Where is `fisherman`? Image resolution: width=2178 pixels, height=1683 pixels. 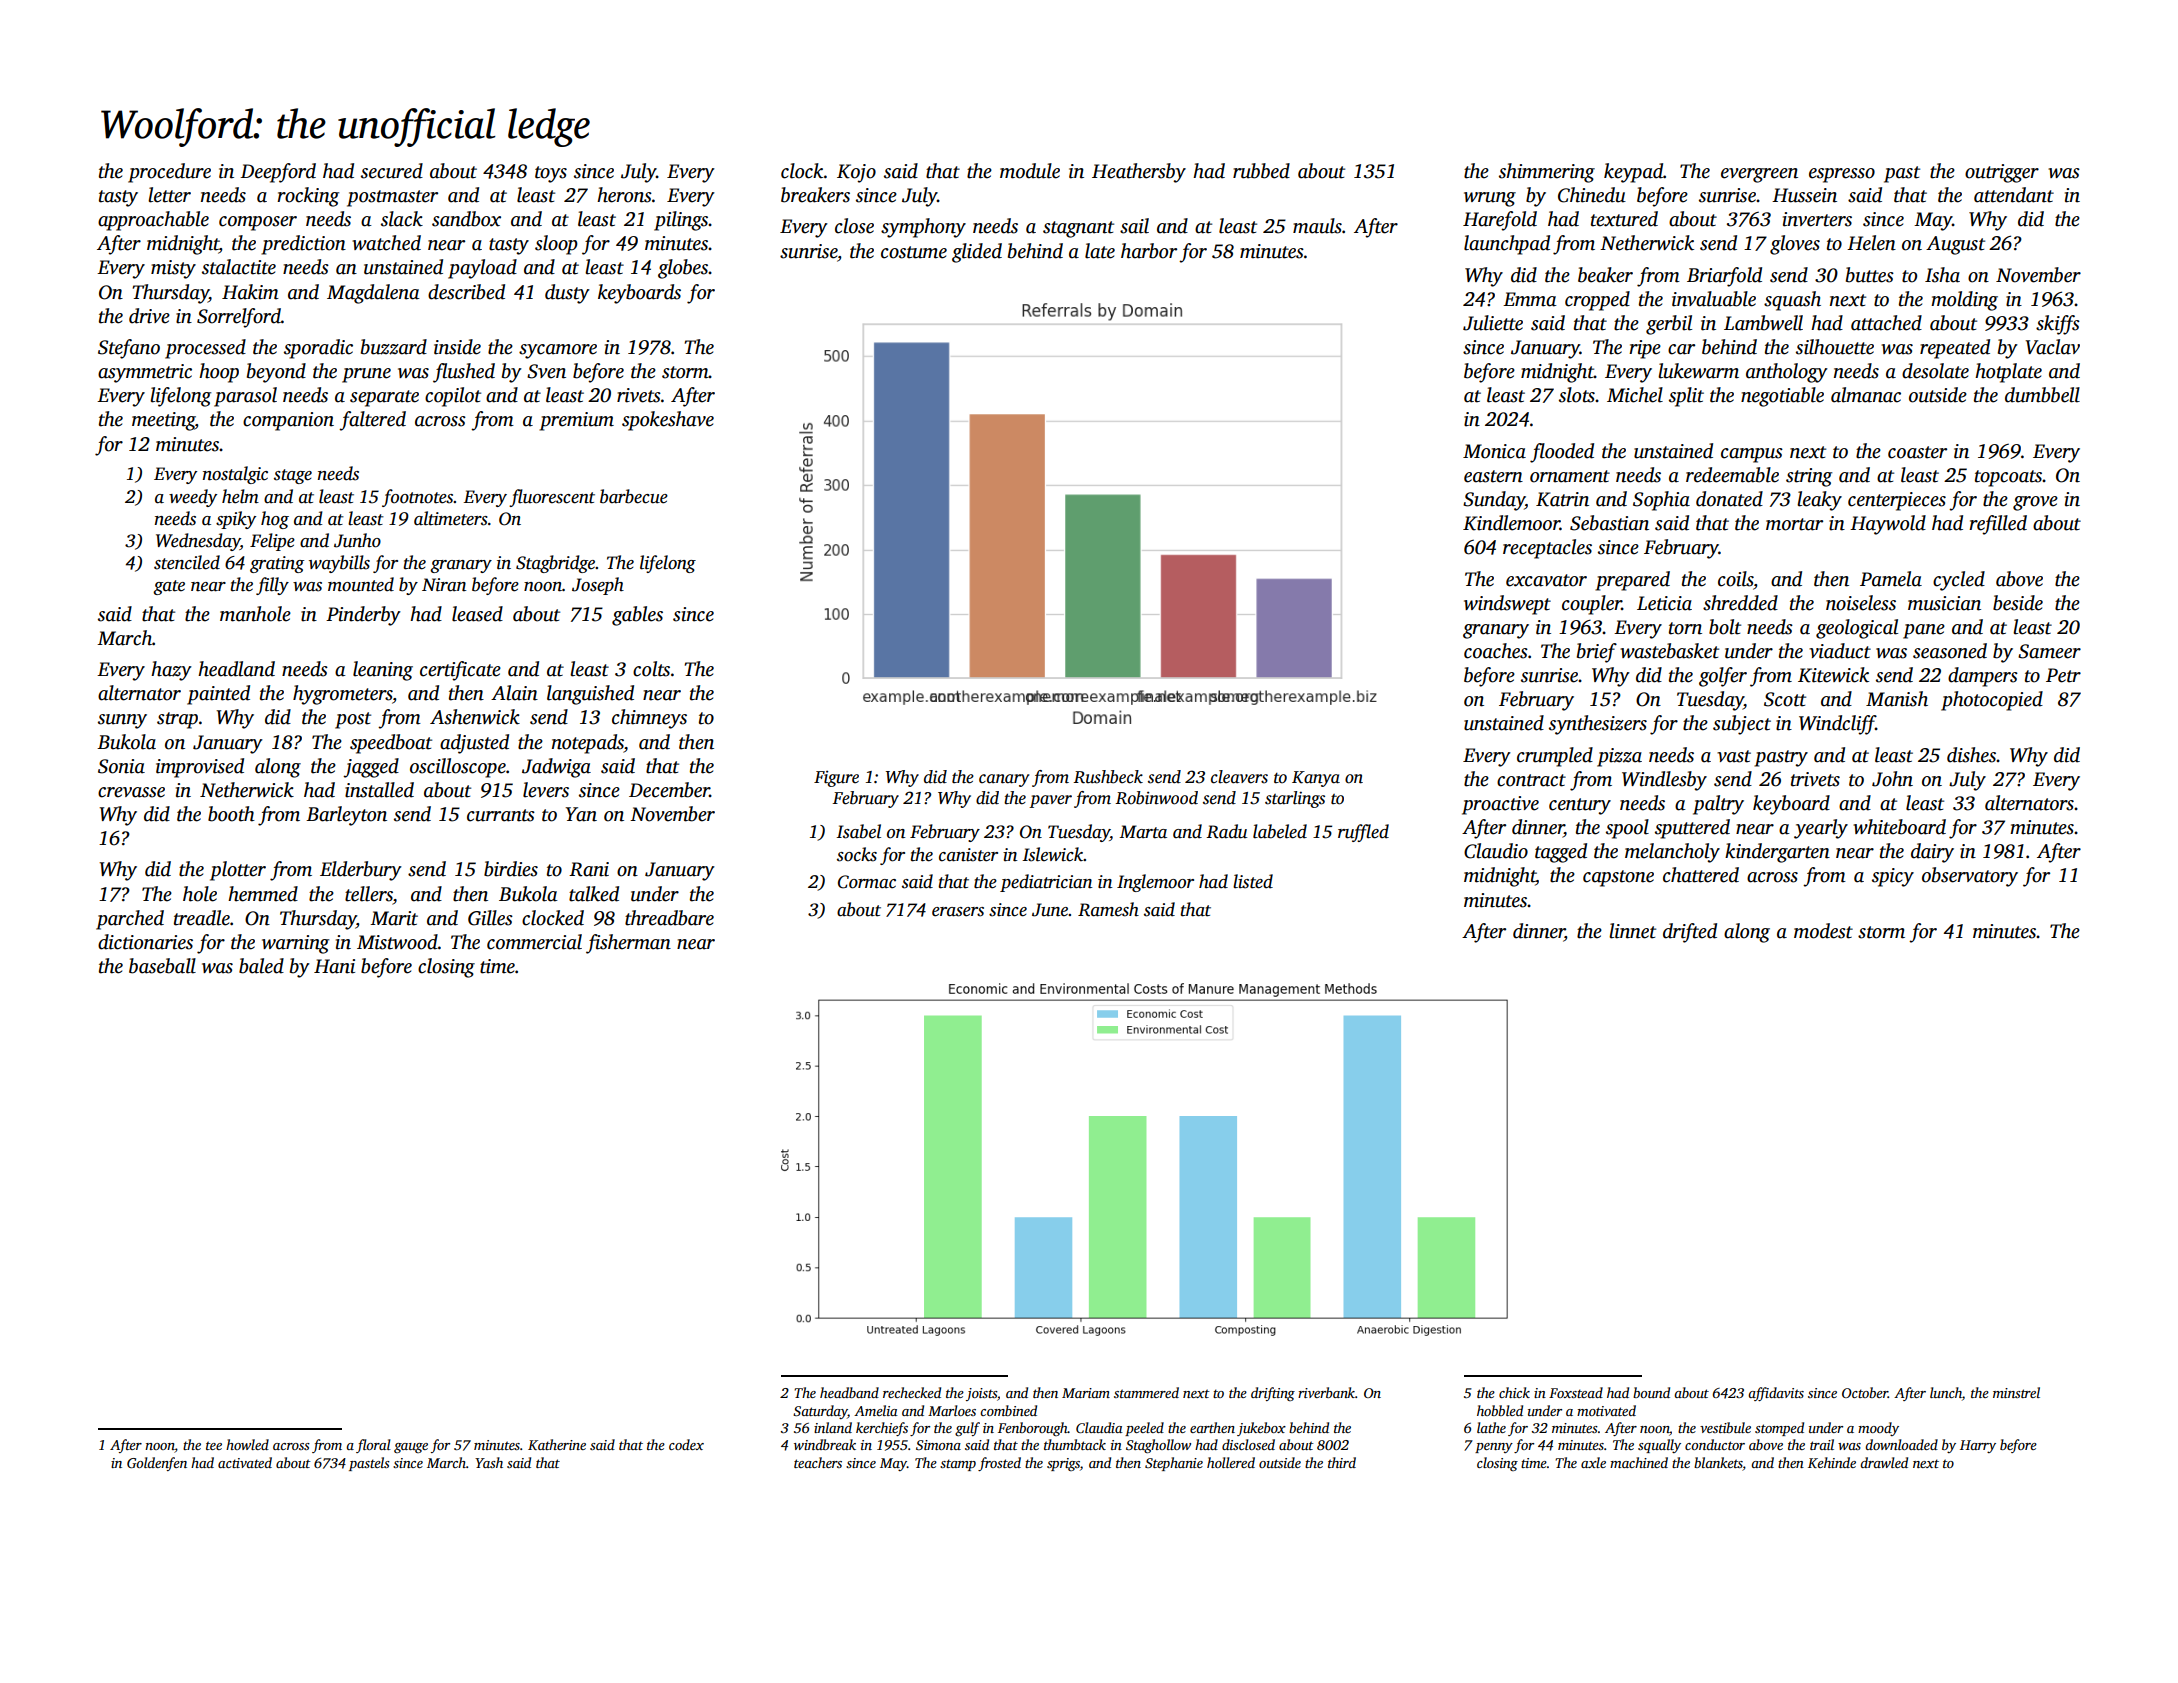
fisherman is located at coordinates (628, 944).
